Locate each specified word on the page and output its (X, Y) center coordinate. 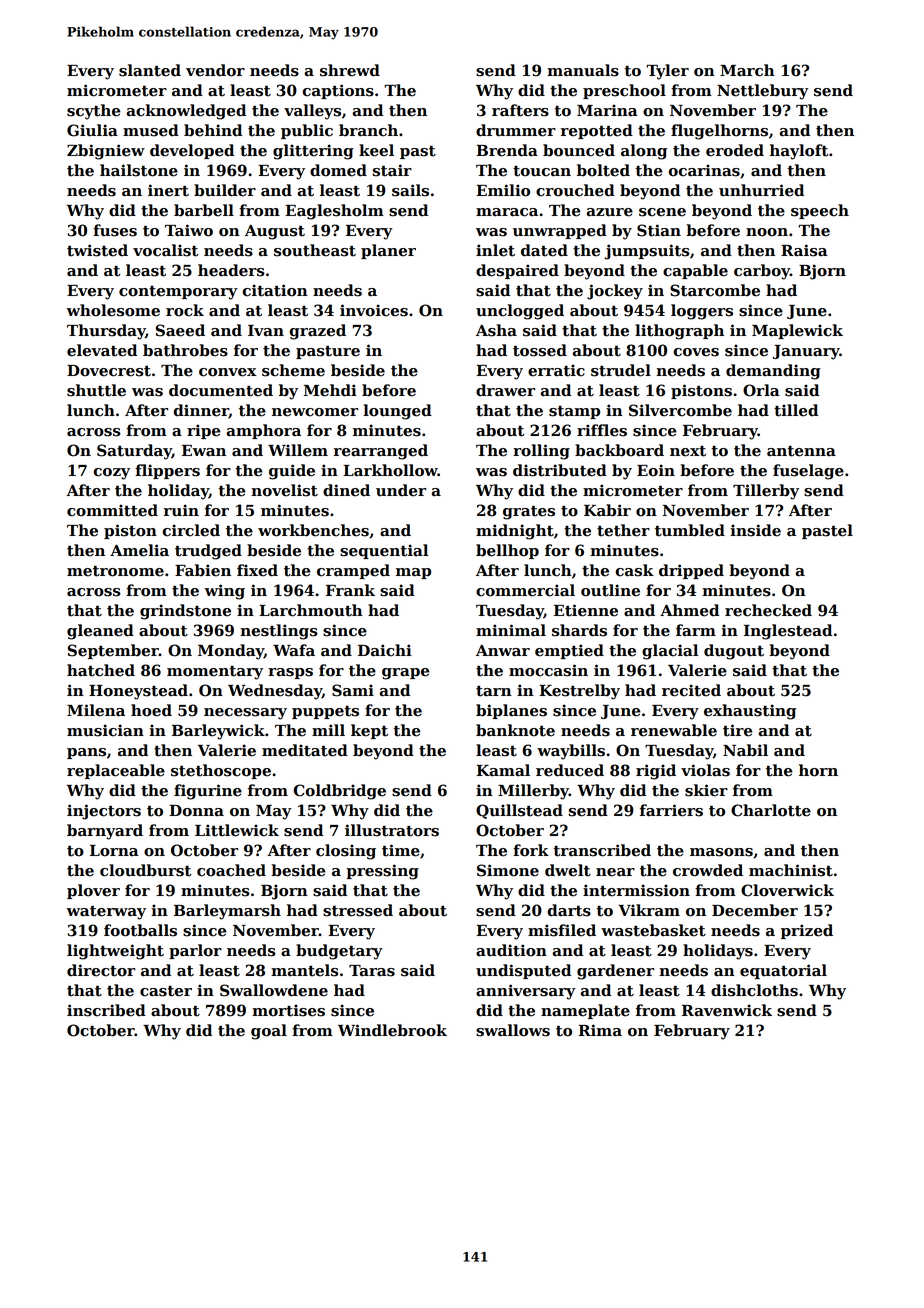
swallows (513, 1030)
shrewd (350, 70)
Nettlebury (763, 92)
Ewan (204, 450)
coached (231, 870)
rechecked (768, 610)
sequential (384, 551)
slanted (150, 70)
